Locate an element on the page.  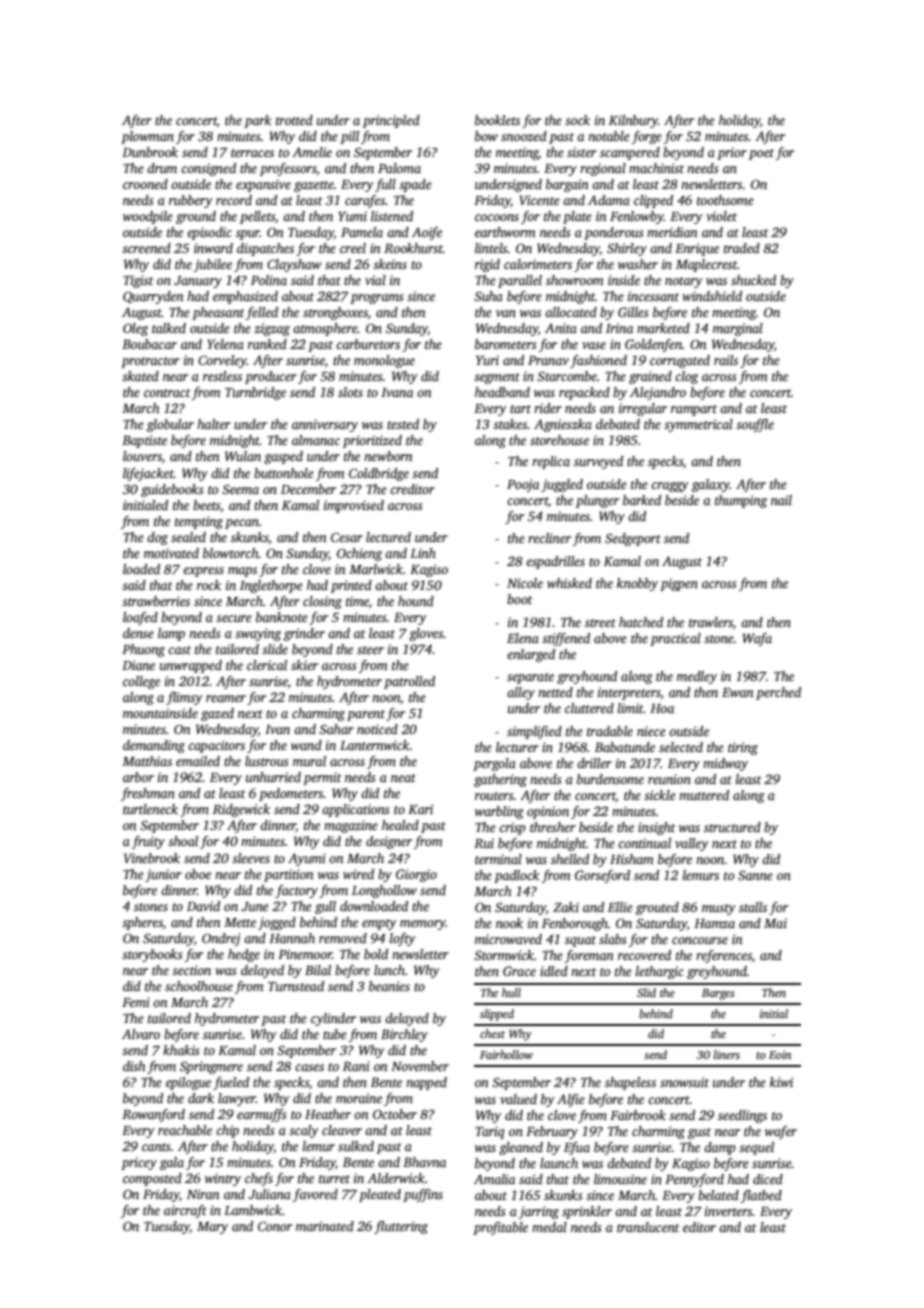
June is located at coordinates (255, 906).
